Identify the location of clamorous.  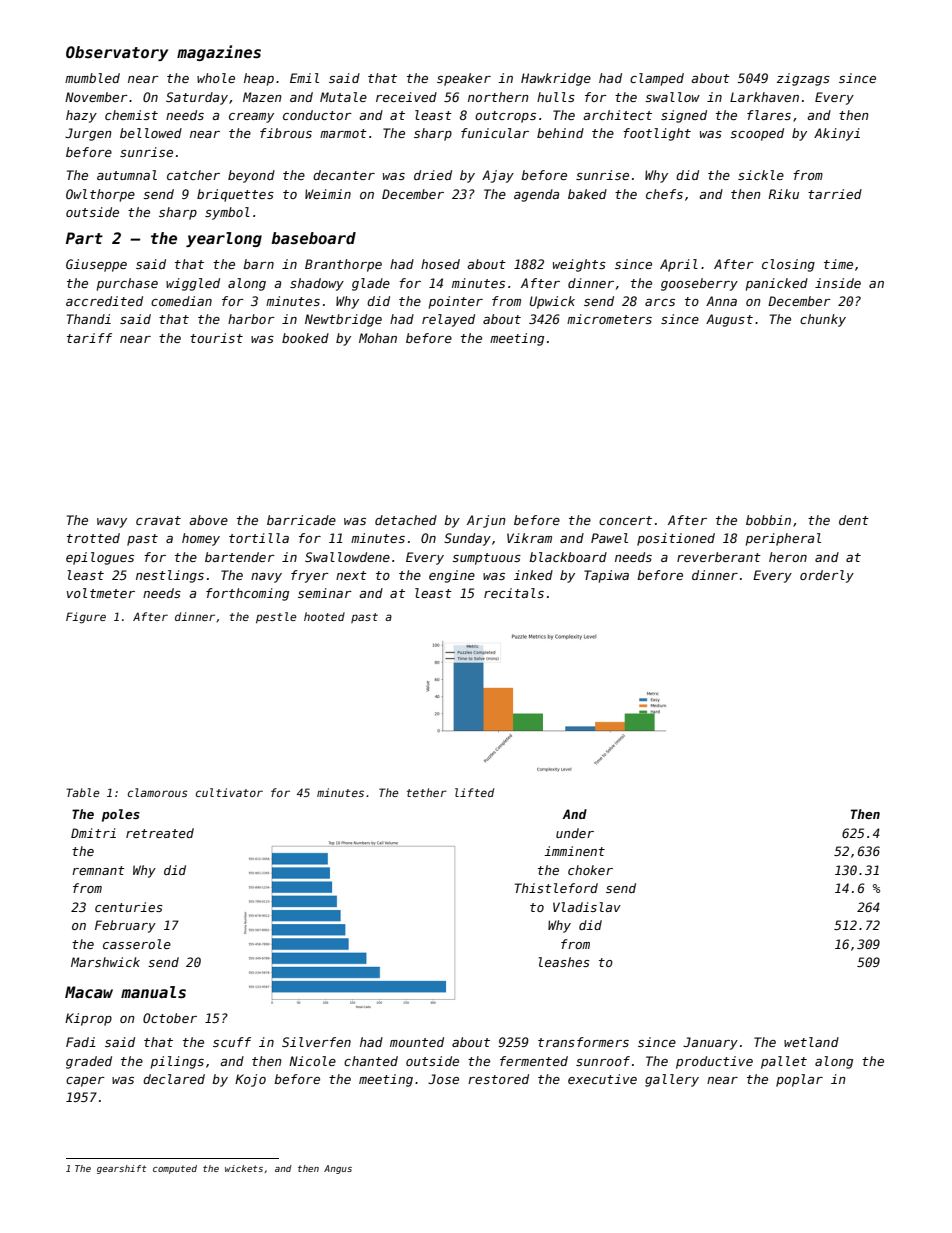
(158, 792).
